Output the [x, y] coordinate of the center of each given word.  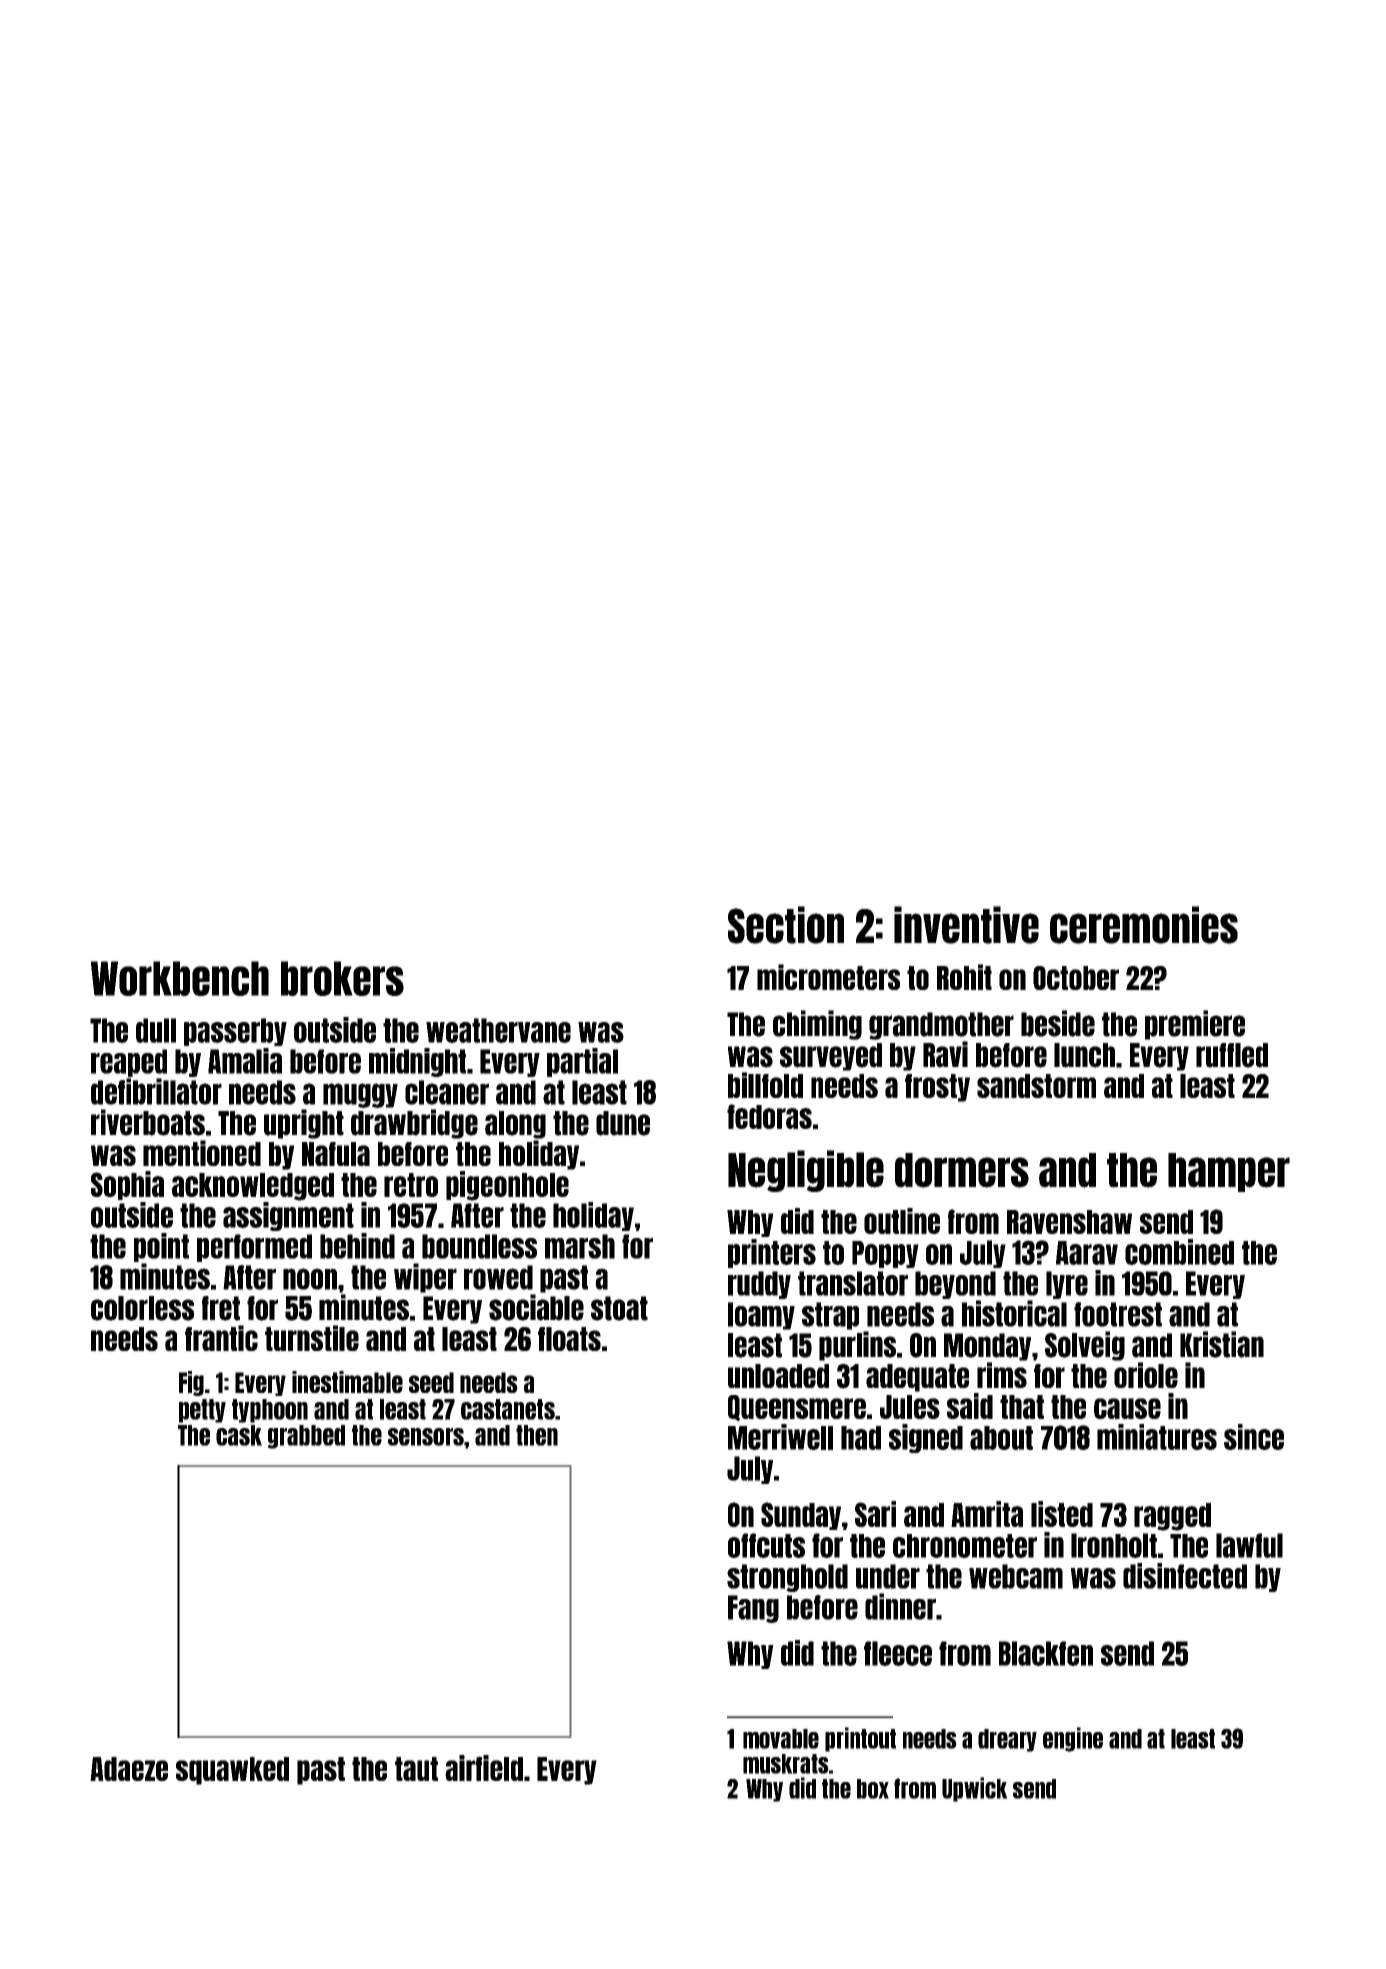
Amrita [987, 1514]
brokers [342, 978]
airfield [484, 1768]
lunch [1084, 1055]
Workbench [180, 978]
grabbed [306, 1437]
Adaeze [129, 1769]
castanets [508, 1409]
